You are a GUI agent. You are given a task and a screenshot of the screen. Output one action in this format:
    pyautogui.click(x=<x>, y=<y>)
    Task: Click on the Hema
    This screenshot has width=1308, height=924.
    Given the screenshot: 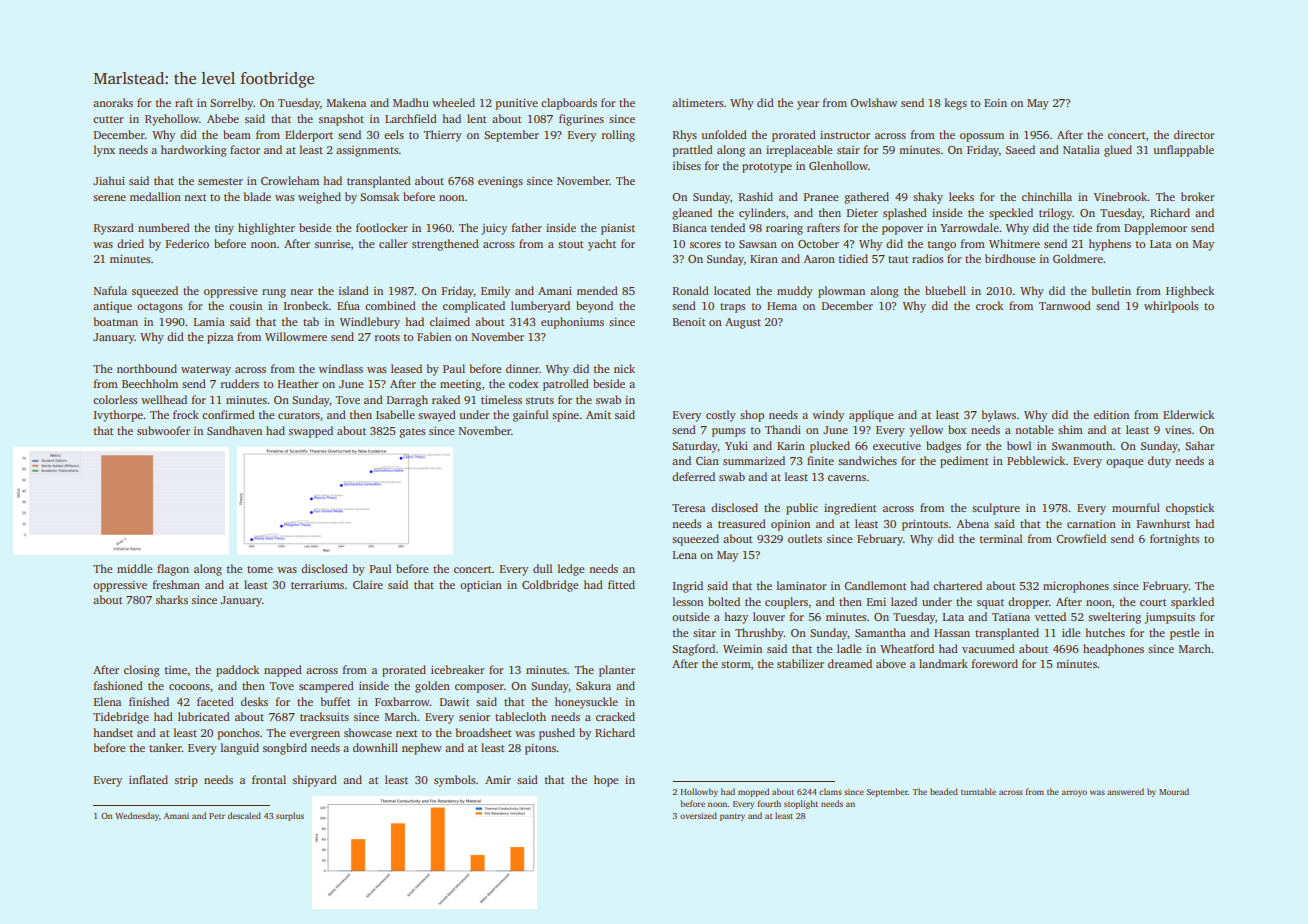 What is the action you would take?
    pyautogui.click(x=782, y=306)
